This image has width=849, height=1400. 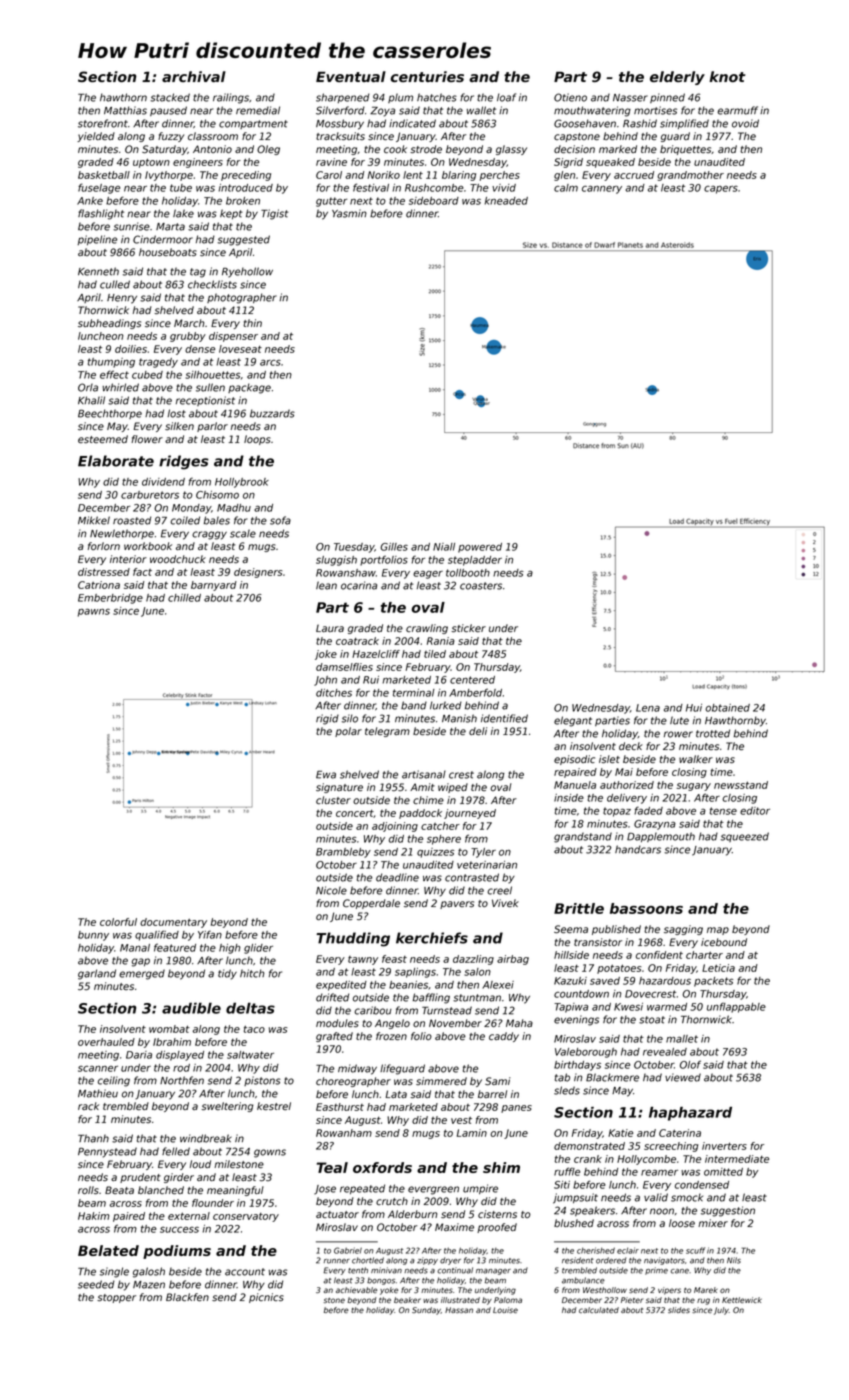 What do you see at coordinates (574, 1223) in the image?
I see `blushed` at bounding box center [574, 1223].
